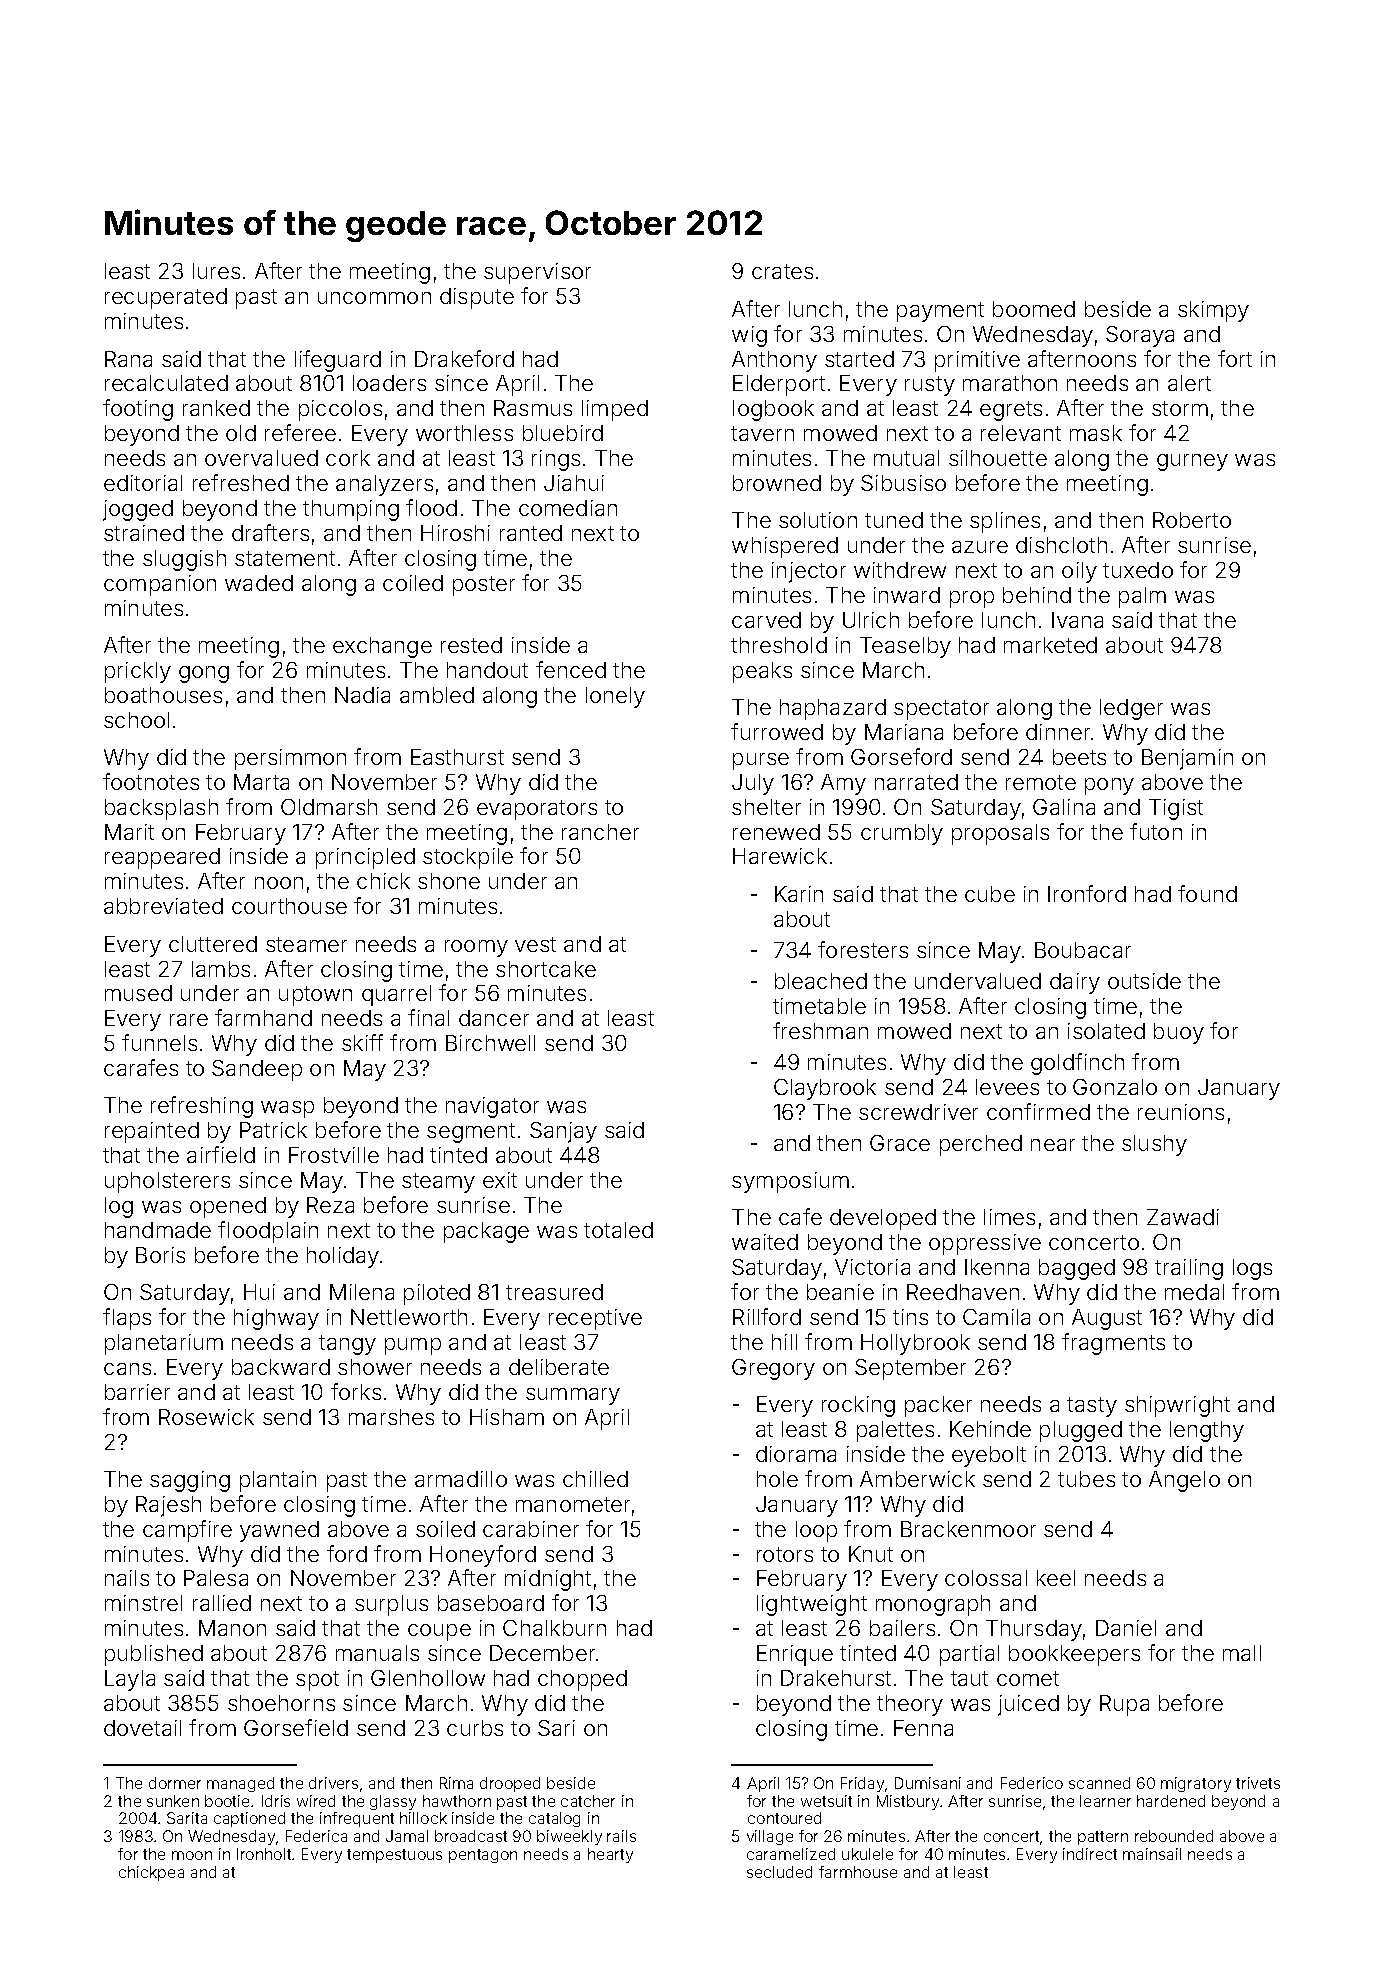 The height and width of the screenshot is (1969, 1386). What do you see at coordinates (1140, 336) in the screenshot?
I see `Soraya` at bounding box center [1140, 336].
